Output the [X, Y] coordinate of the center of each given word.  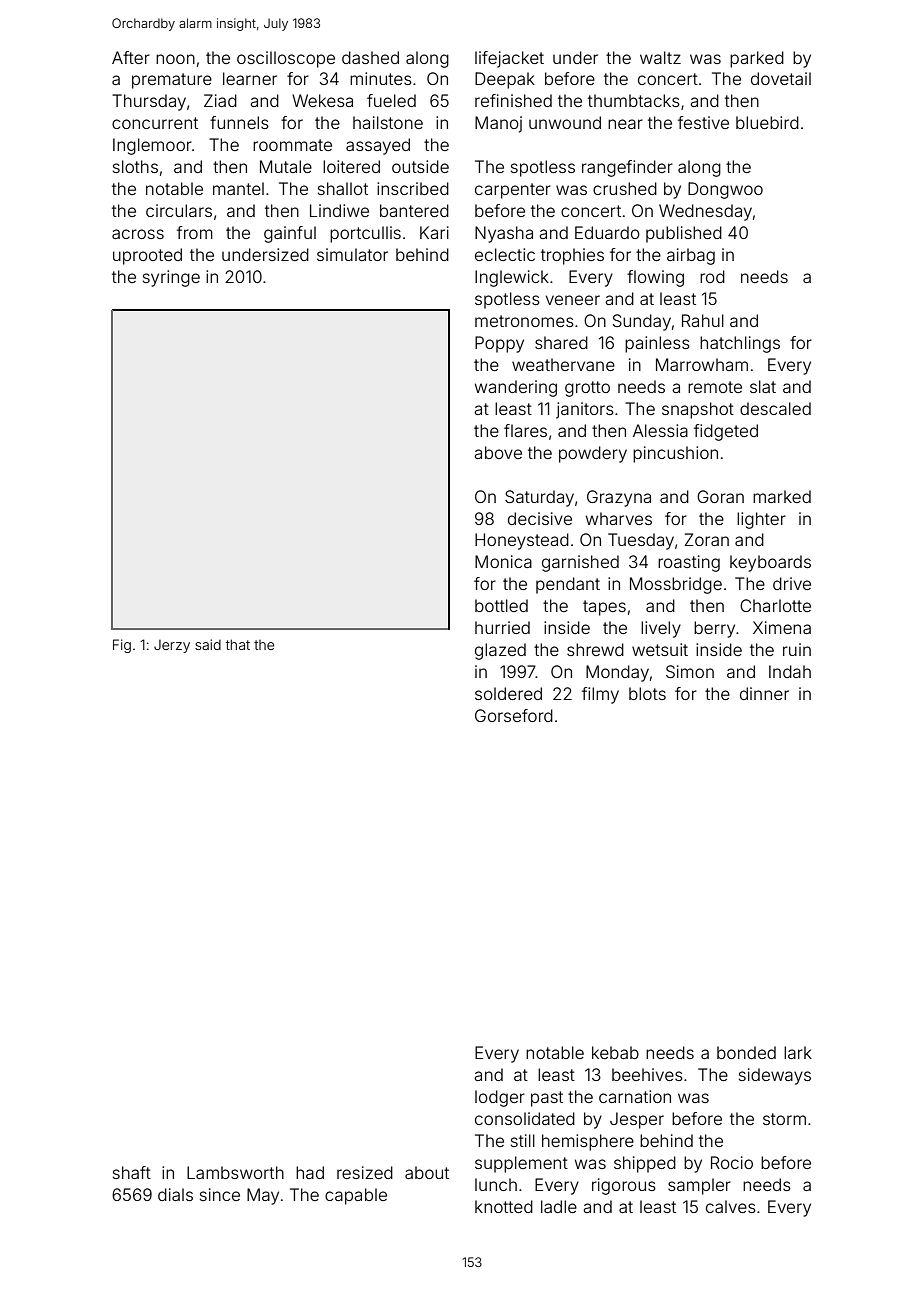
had [310, 1172]
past [547, 1099]
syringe [171, 278]
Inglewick [512, 278]
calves [731, 1206]
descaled [775, 408]
